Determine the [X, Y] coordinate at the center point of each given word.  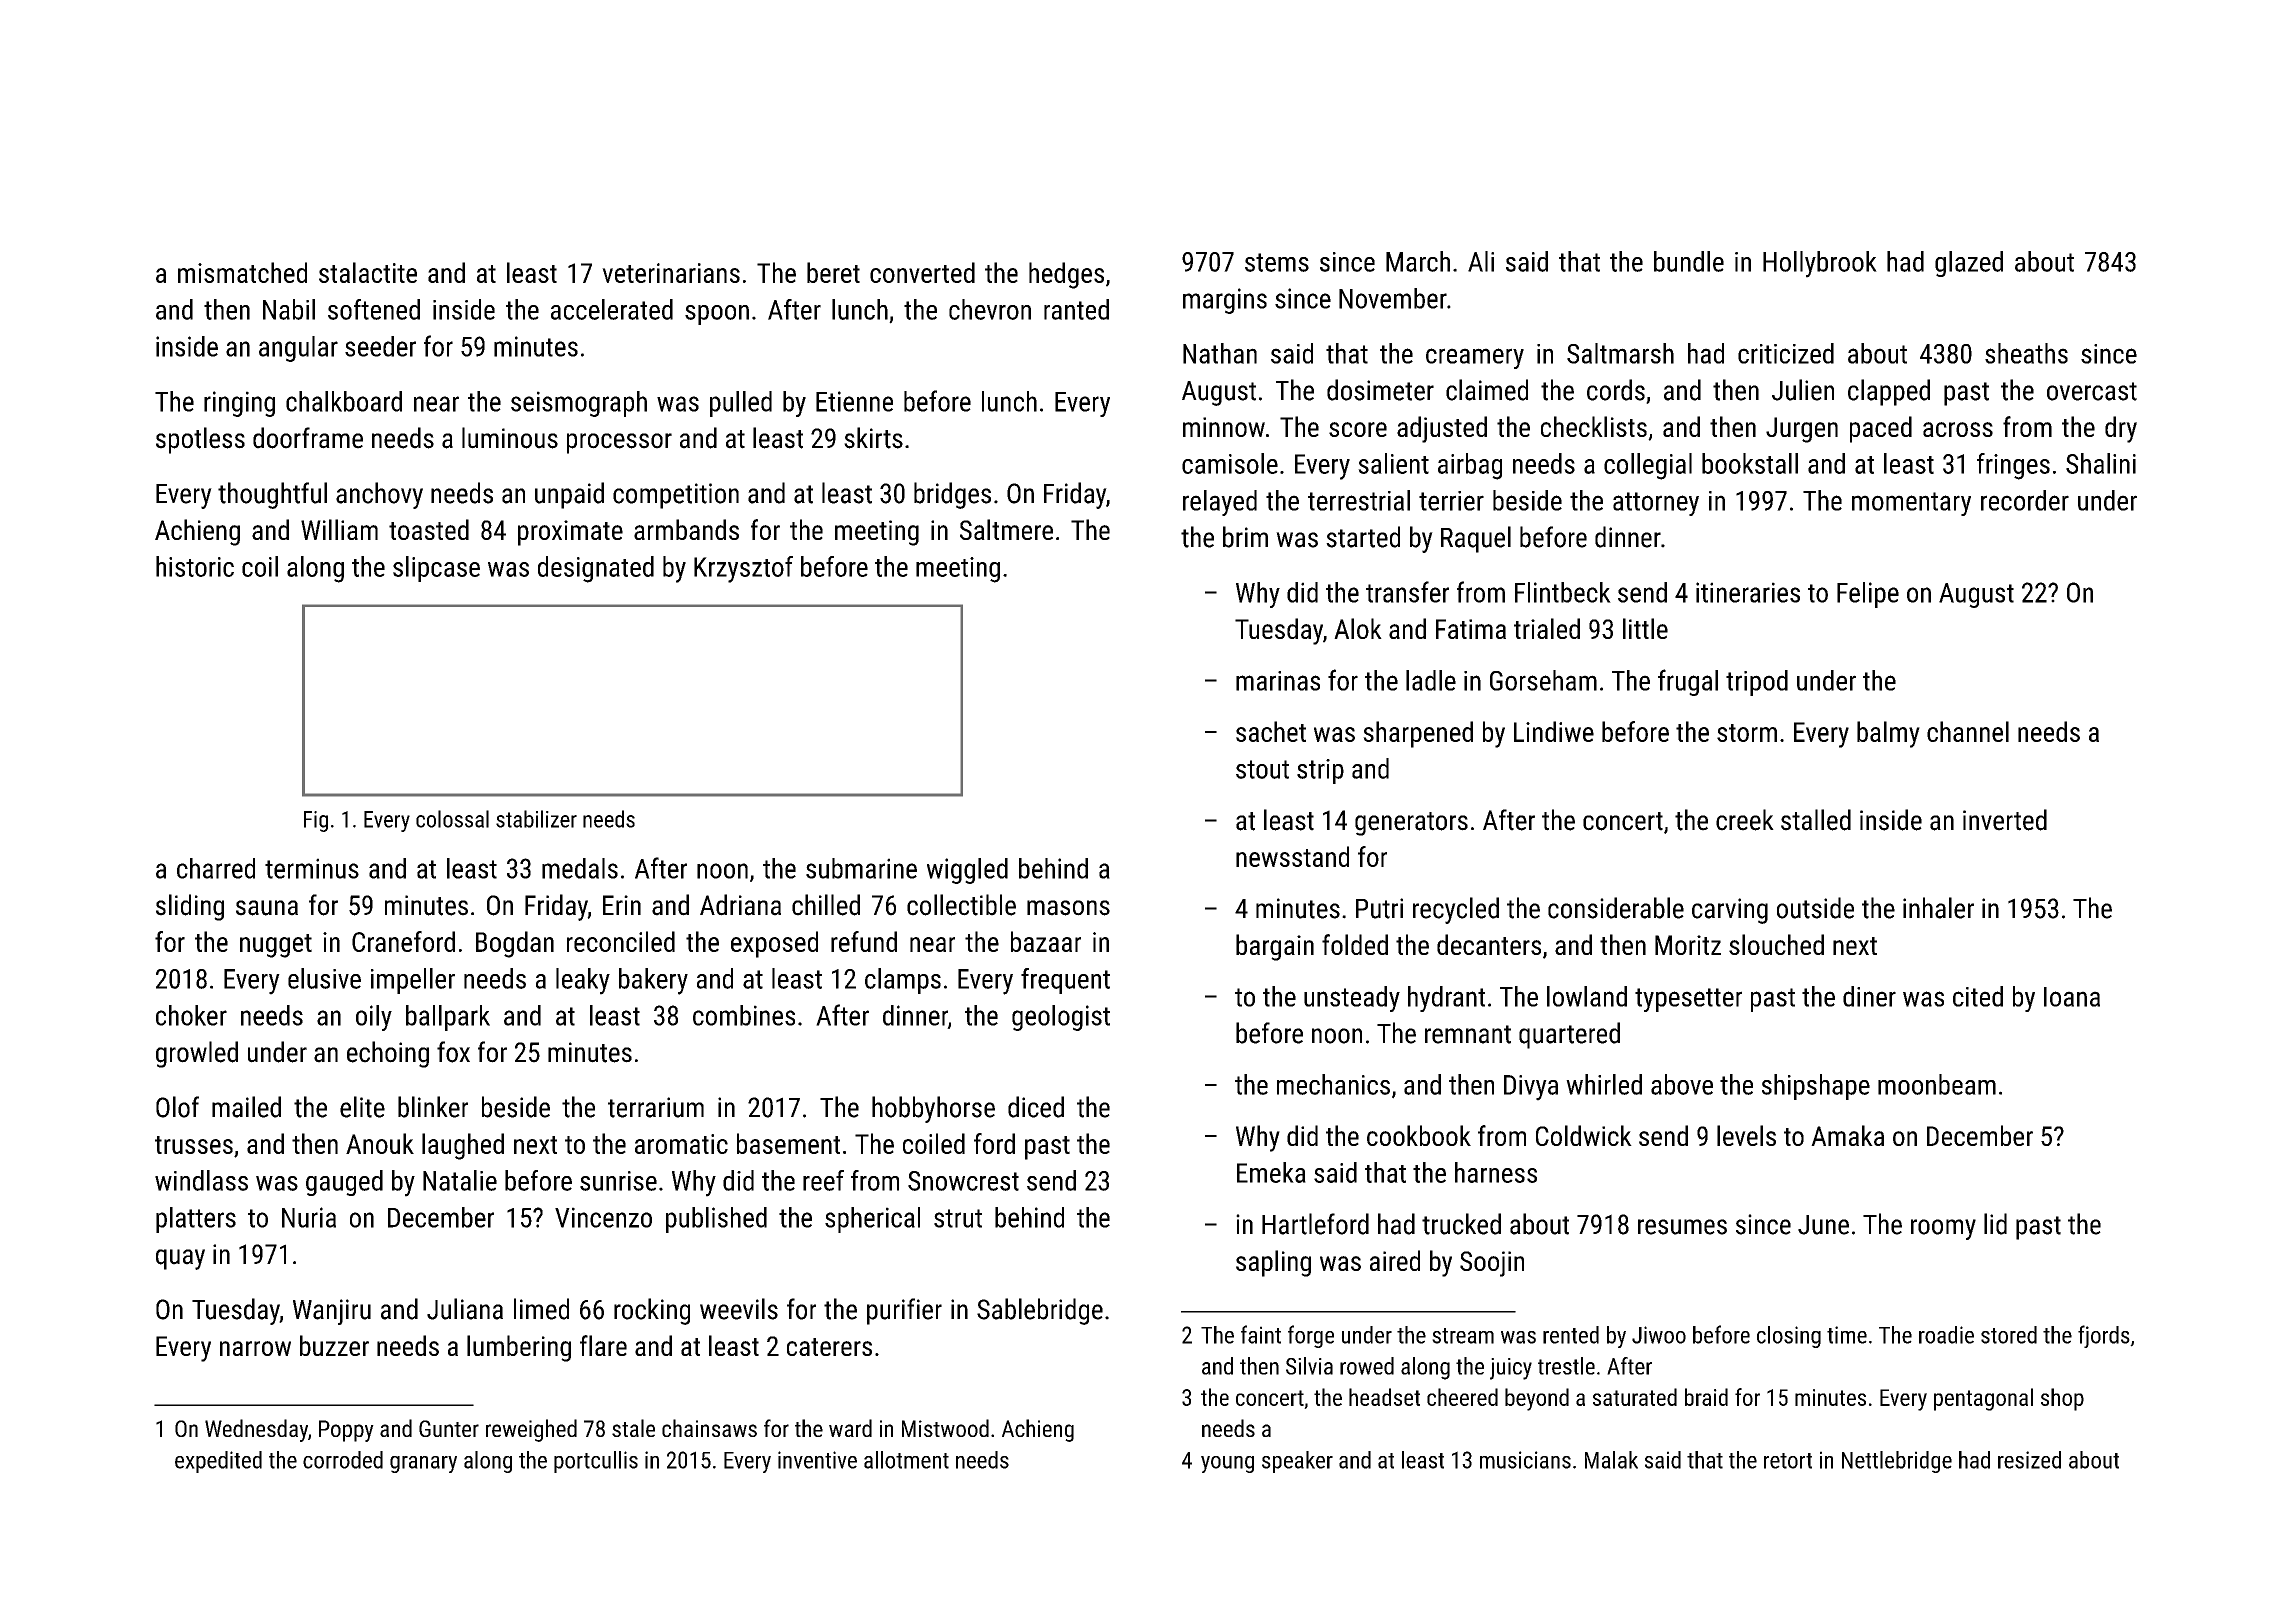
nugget [276, 946]
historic [195, 566]
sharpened [1418, 734]
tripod [1757, 683]
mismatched [242, 272]
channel [1968, 731]
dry [2121, 429]
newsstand [1292, 856]
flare [603, 1345]
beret [833, 272]
